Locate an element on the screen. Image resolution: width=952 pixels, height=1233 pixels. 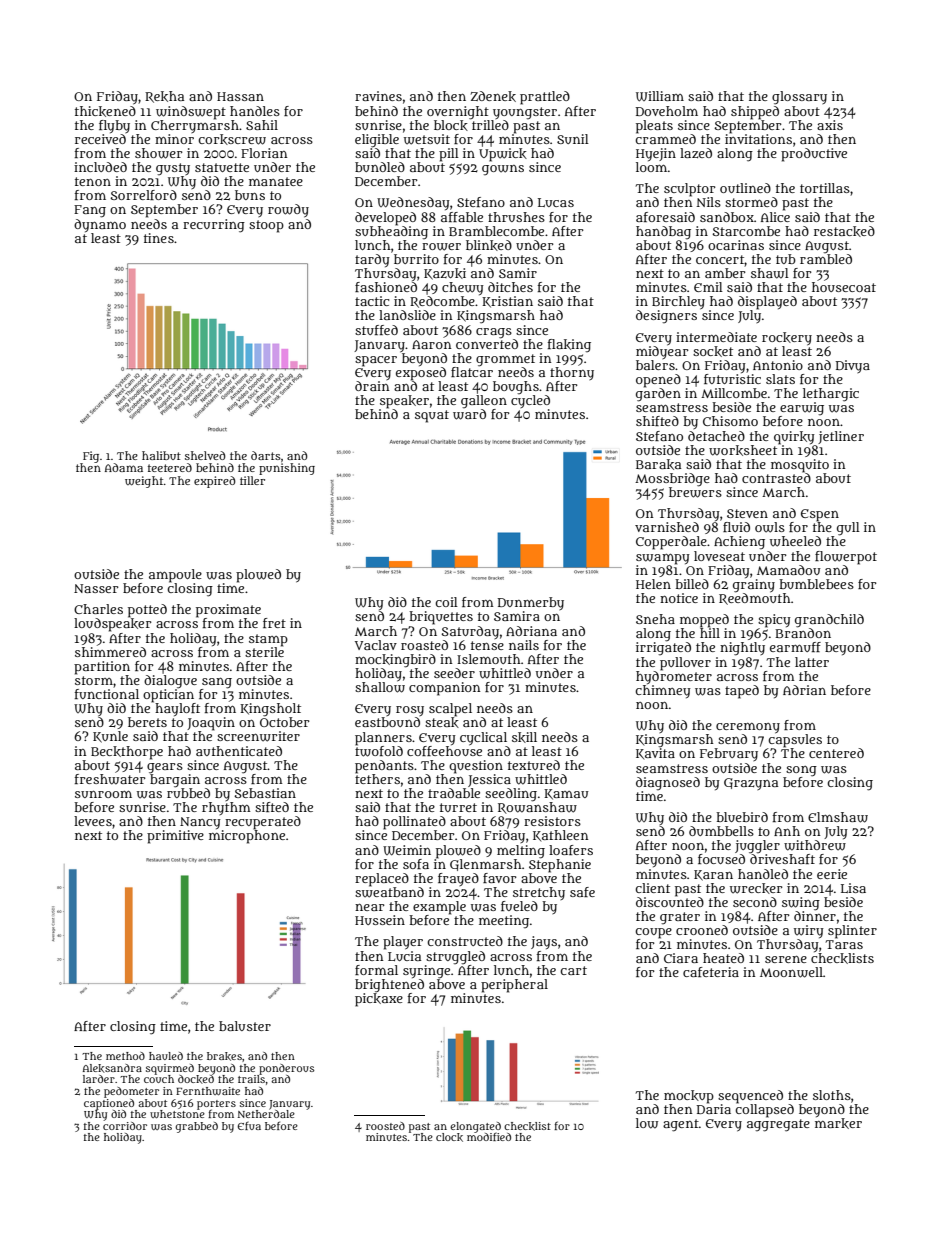
cafeteria is located at coordinates (711, 972).
